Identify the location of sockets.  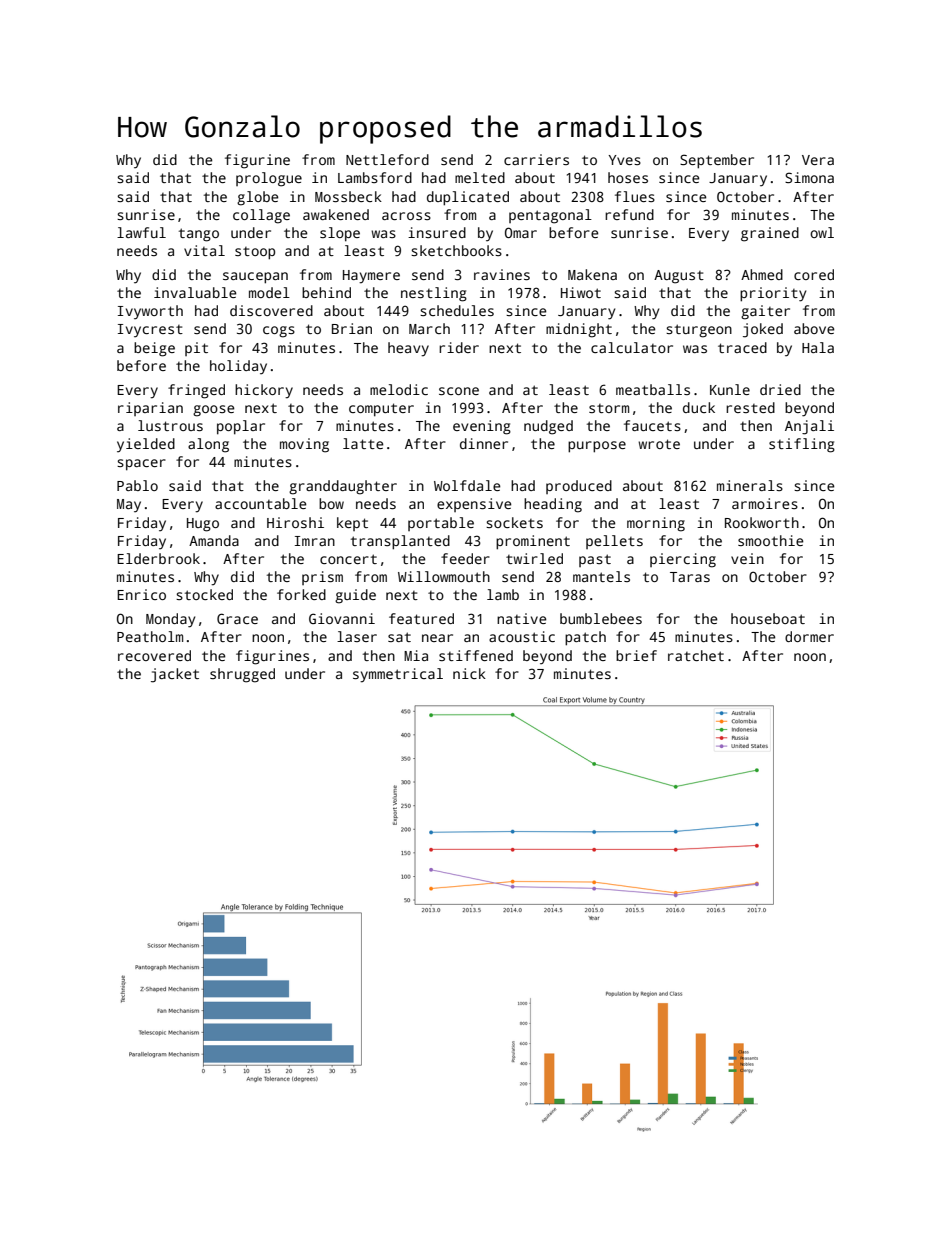
(514, 522).
